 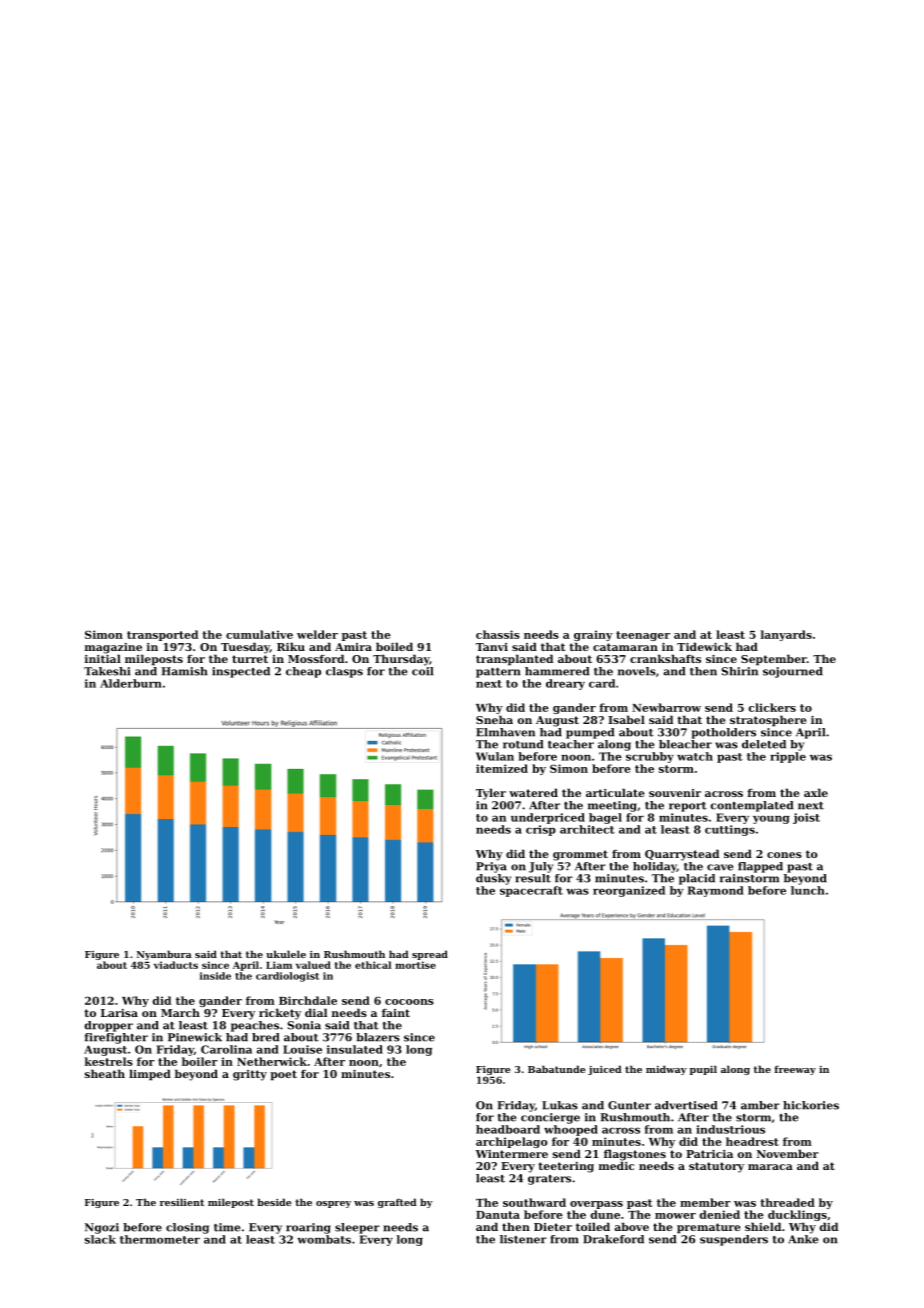 What do you see at coordinates (250, 1075) in the document?
I see `gritty` at bounding box center [250, 1075].
